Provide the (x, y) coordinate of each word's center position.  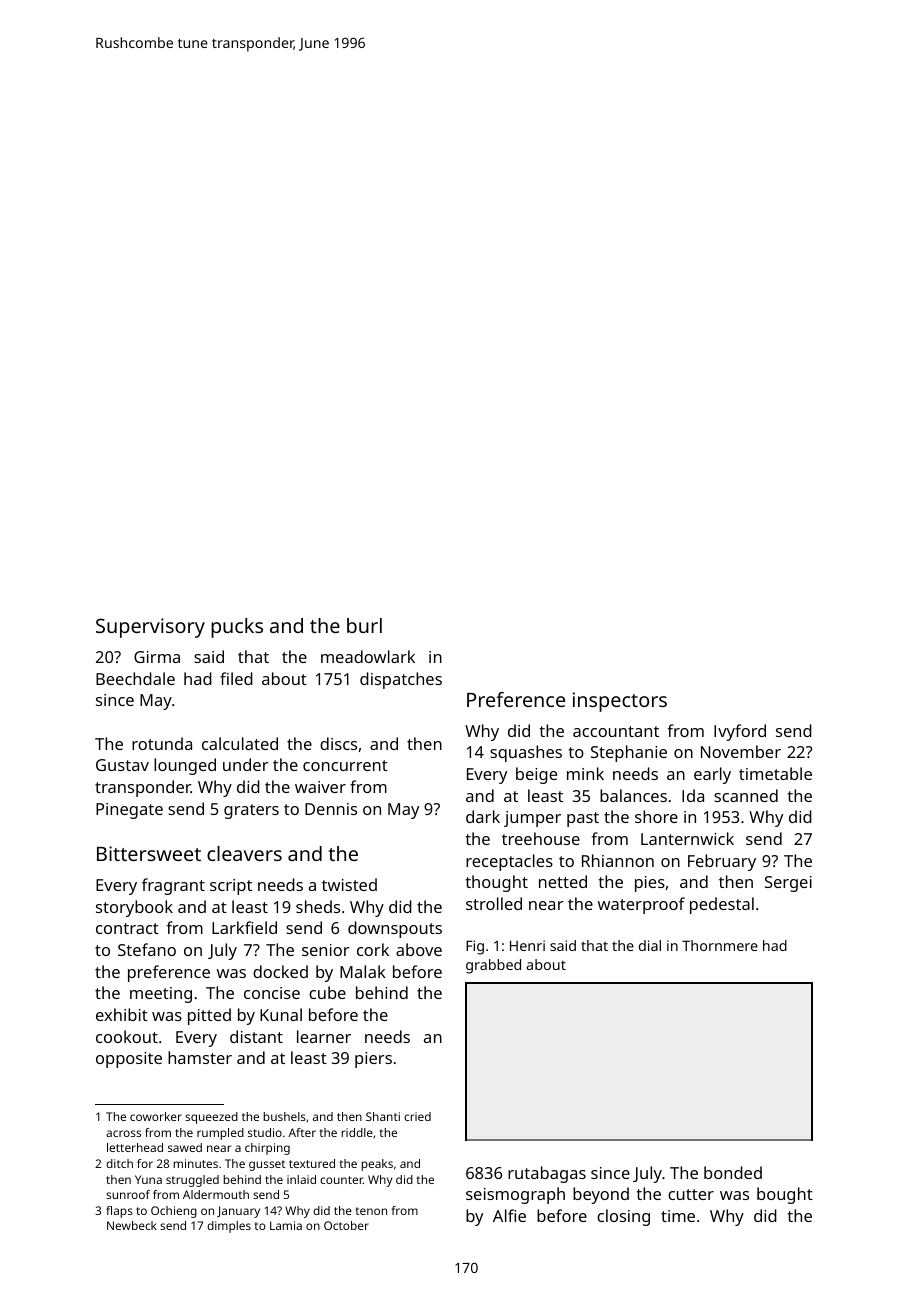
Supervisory (150, 628)
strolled (494, 903)
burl (364, 625)
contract (127, 928)
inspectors (620, 702)
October (346, 1225)
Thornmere (720, 945)
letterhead (135, 1147)
